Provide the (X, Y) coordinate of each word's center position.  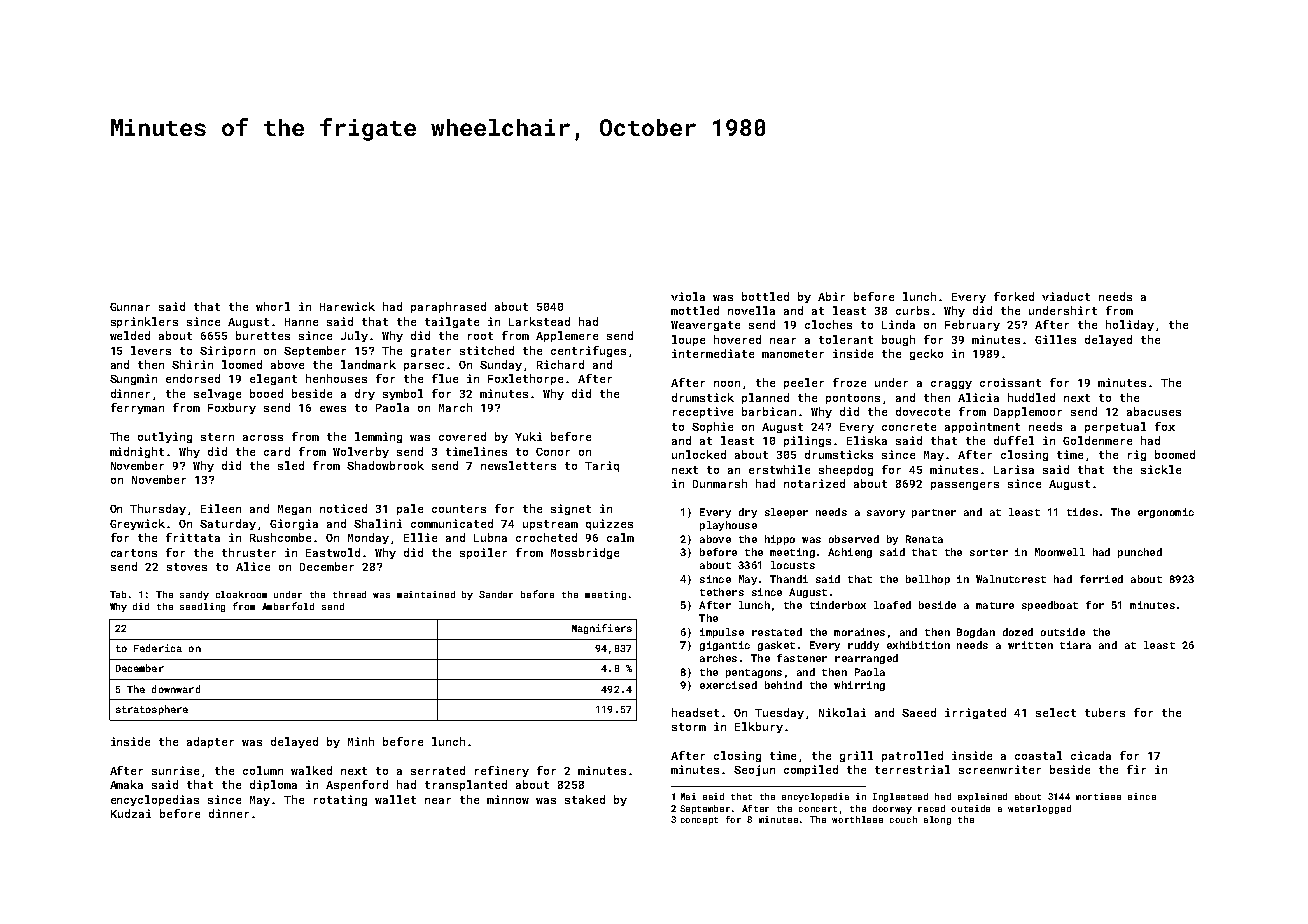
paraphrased (448, 307)
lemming (378, 437)
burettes (263, 335)
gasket (776, 646)
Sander (496, 594)
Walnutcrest (1011, 579)
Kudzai (131, 813)
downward (176, 689)
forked (1014, 296)
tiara (1075, 645)
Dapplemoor (1028, 412)
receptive (703, 412)
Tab (118, 594)
